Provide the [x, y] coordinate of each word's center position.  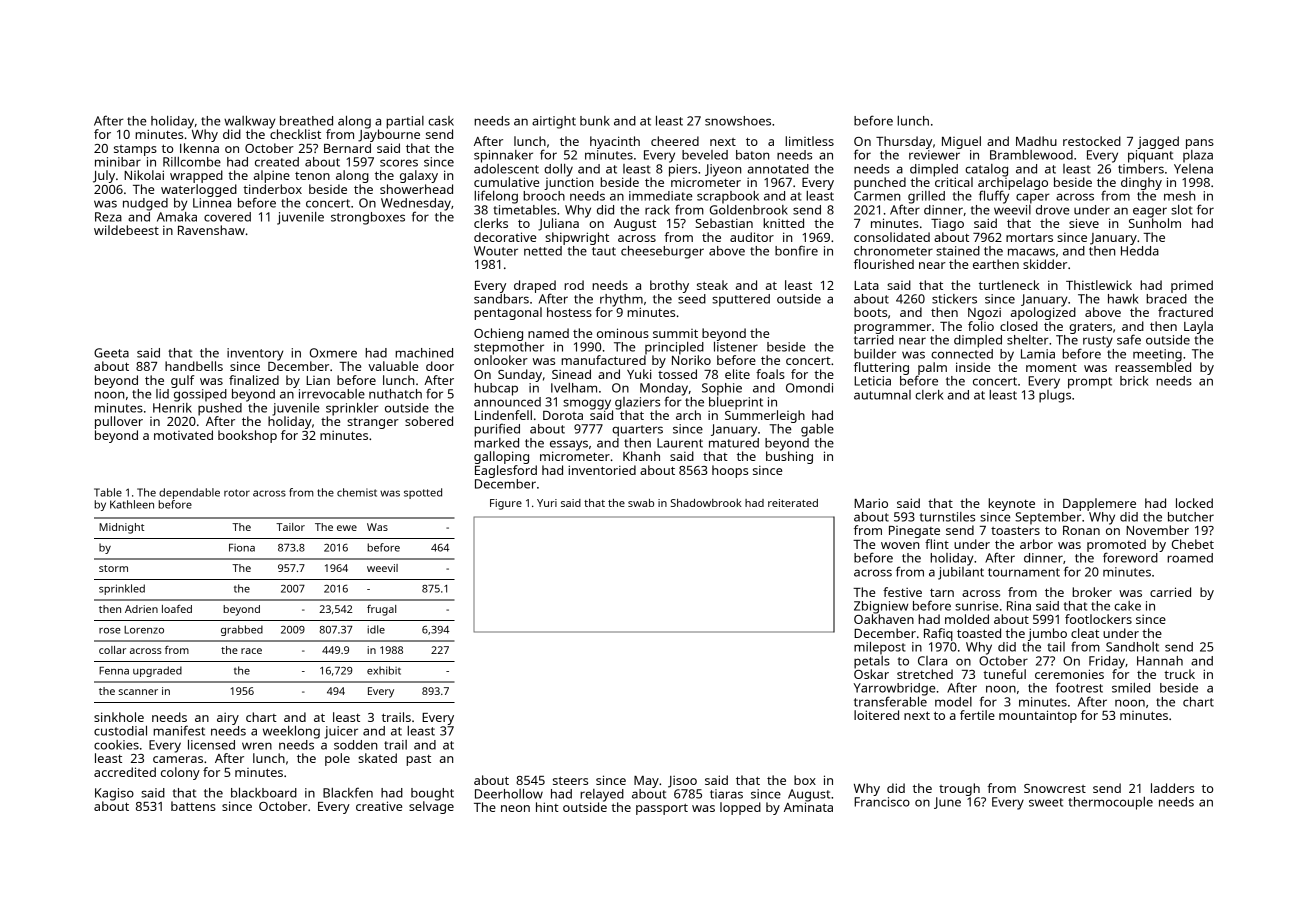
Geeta [111, 353]
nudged [145, 204]
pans [1200, 144]
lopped [740, 808]
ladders [1172, 788]
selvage [431, 807]
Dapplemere [1099, 504]
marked [496, 443]
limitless [809, 141]
